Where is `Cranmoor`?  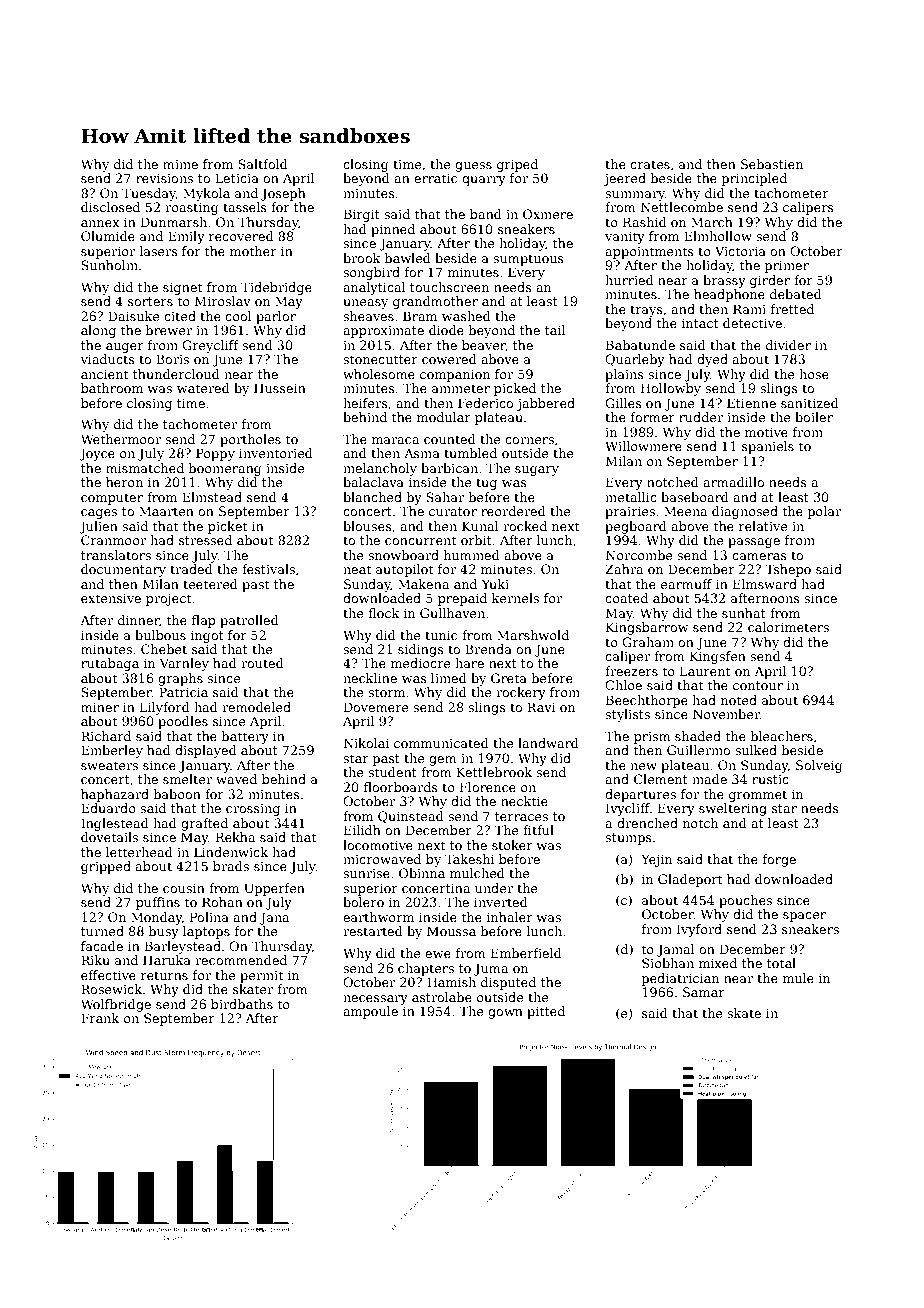 Cranmoor is located at coordinates (113, 540).
